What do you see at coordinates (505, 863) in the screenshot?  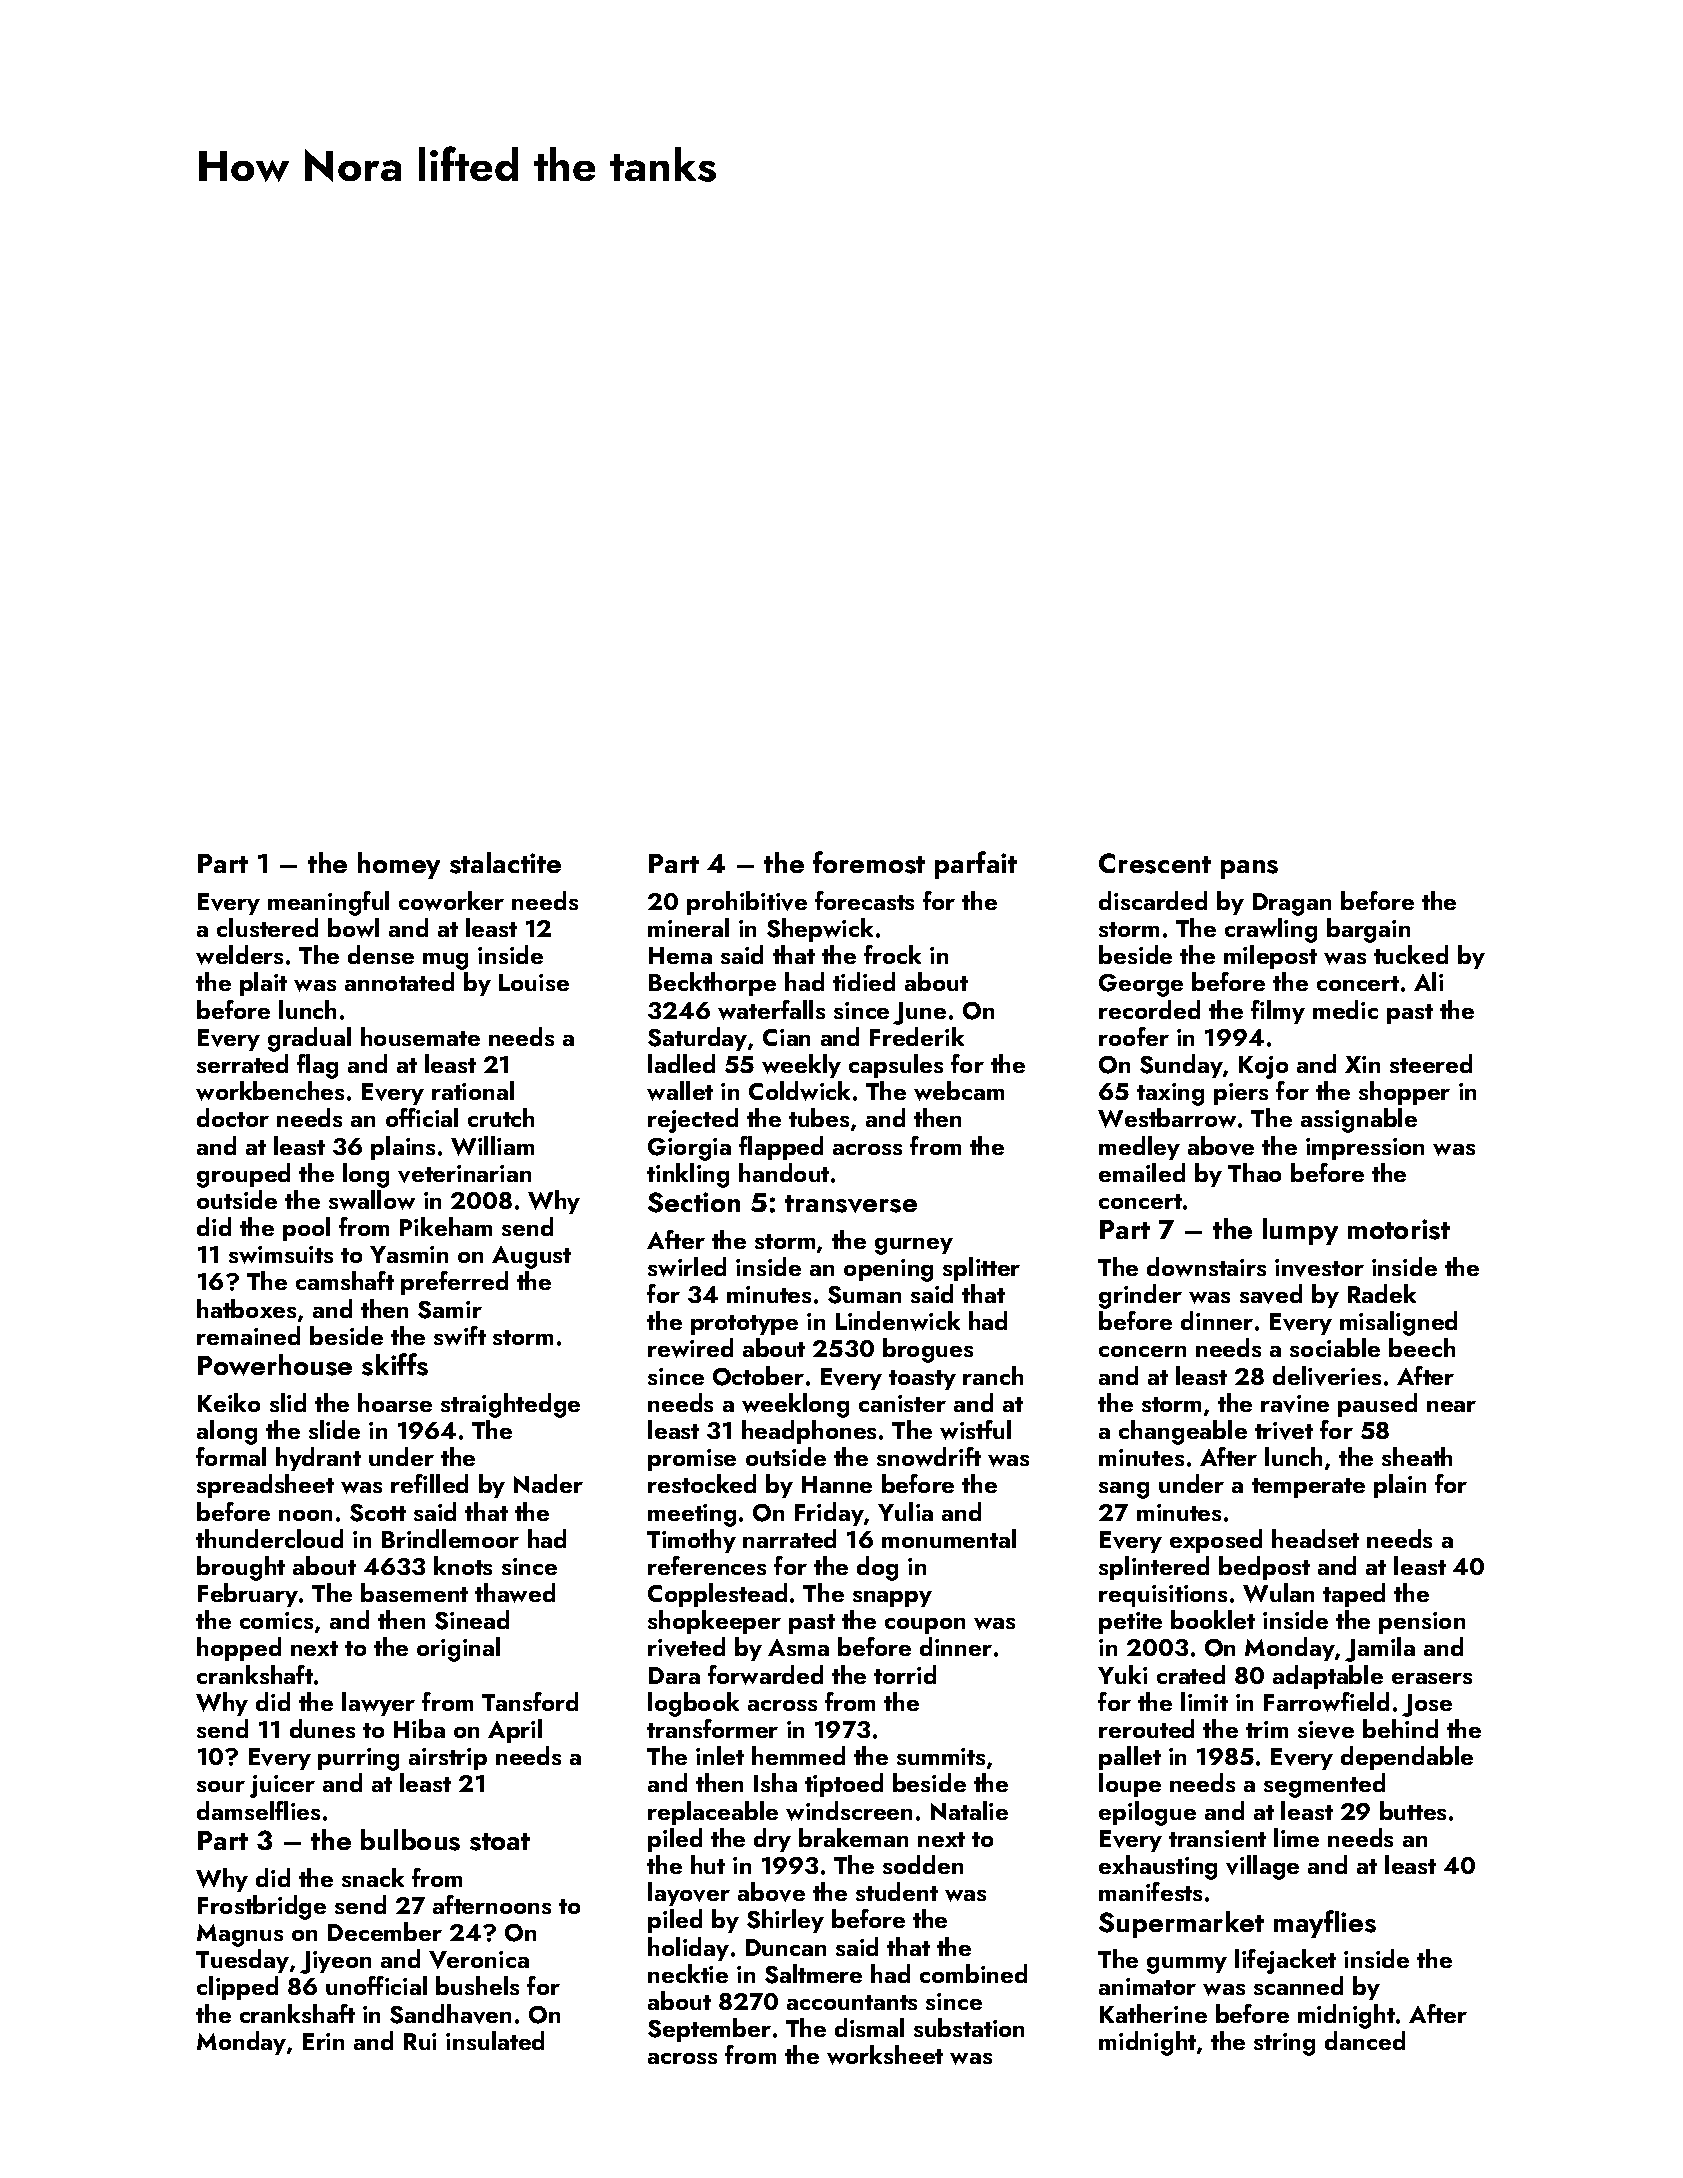 I see `stalactite` at bounding box center [505, 863].
